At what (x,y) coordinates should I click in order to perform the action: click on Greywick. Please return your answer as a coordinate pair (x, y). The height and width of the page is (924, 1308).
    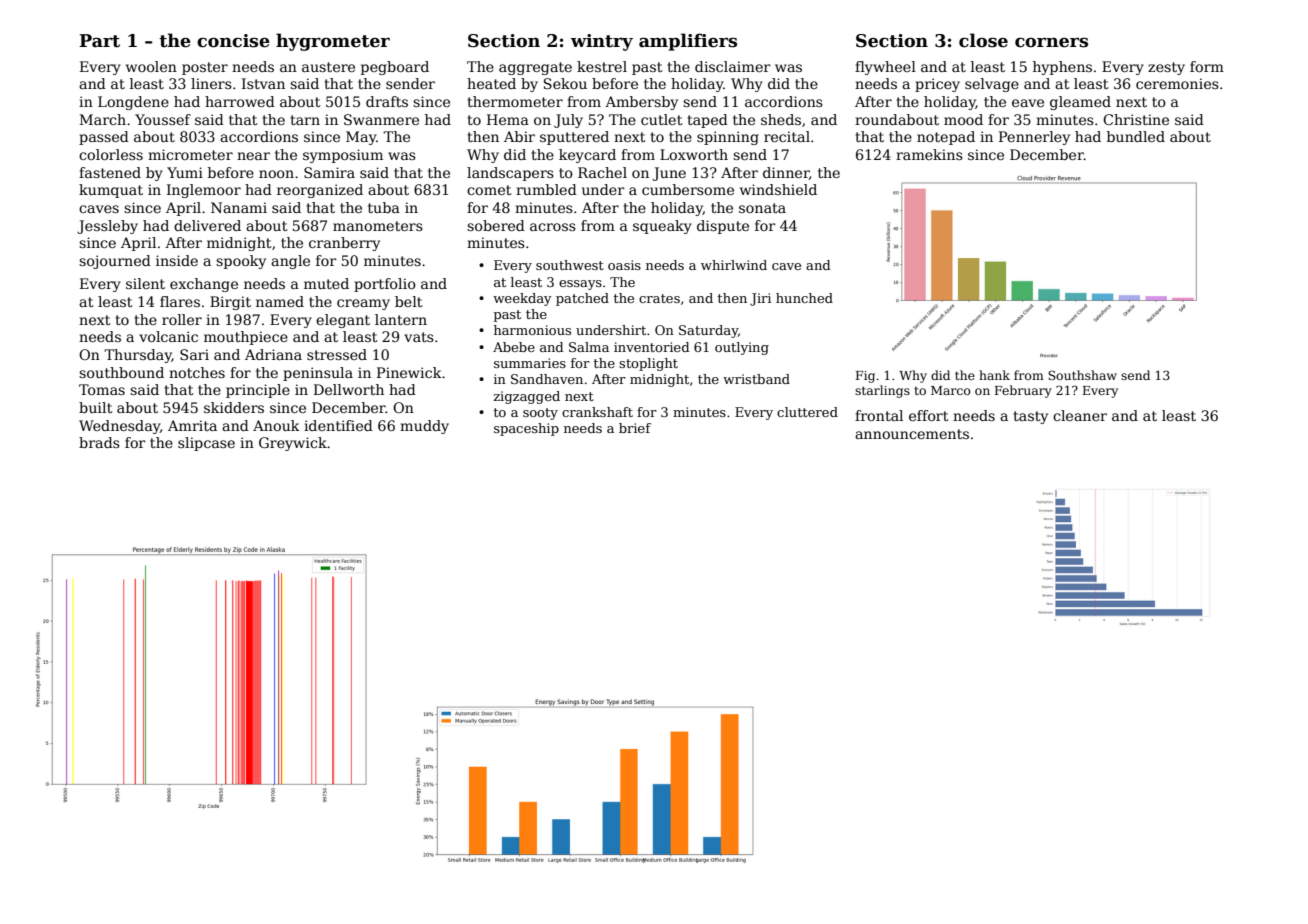
    Looking at the image, I should click on (293, 444).
